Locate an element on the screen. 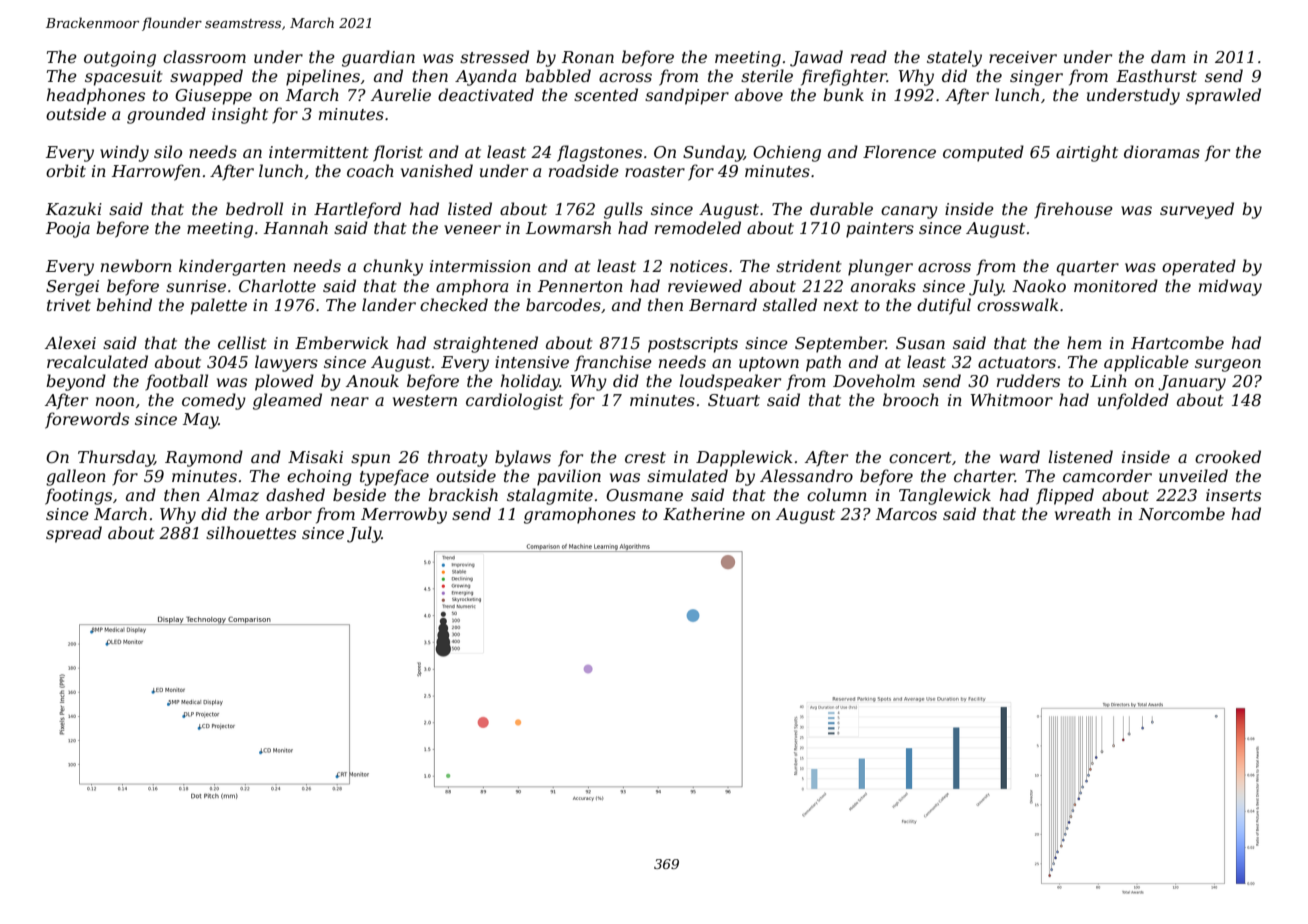 The width and height of the screenshot is (1308, 924). Kazuki is located at coordinates (74, 209).
